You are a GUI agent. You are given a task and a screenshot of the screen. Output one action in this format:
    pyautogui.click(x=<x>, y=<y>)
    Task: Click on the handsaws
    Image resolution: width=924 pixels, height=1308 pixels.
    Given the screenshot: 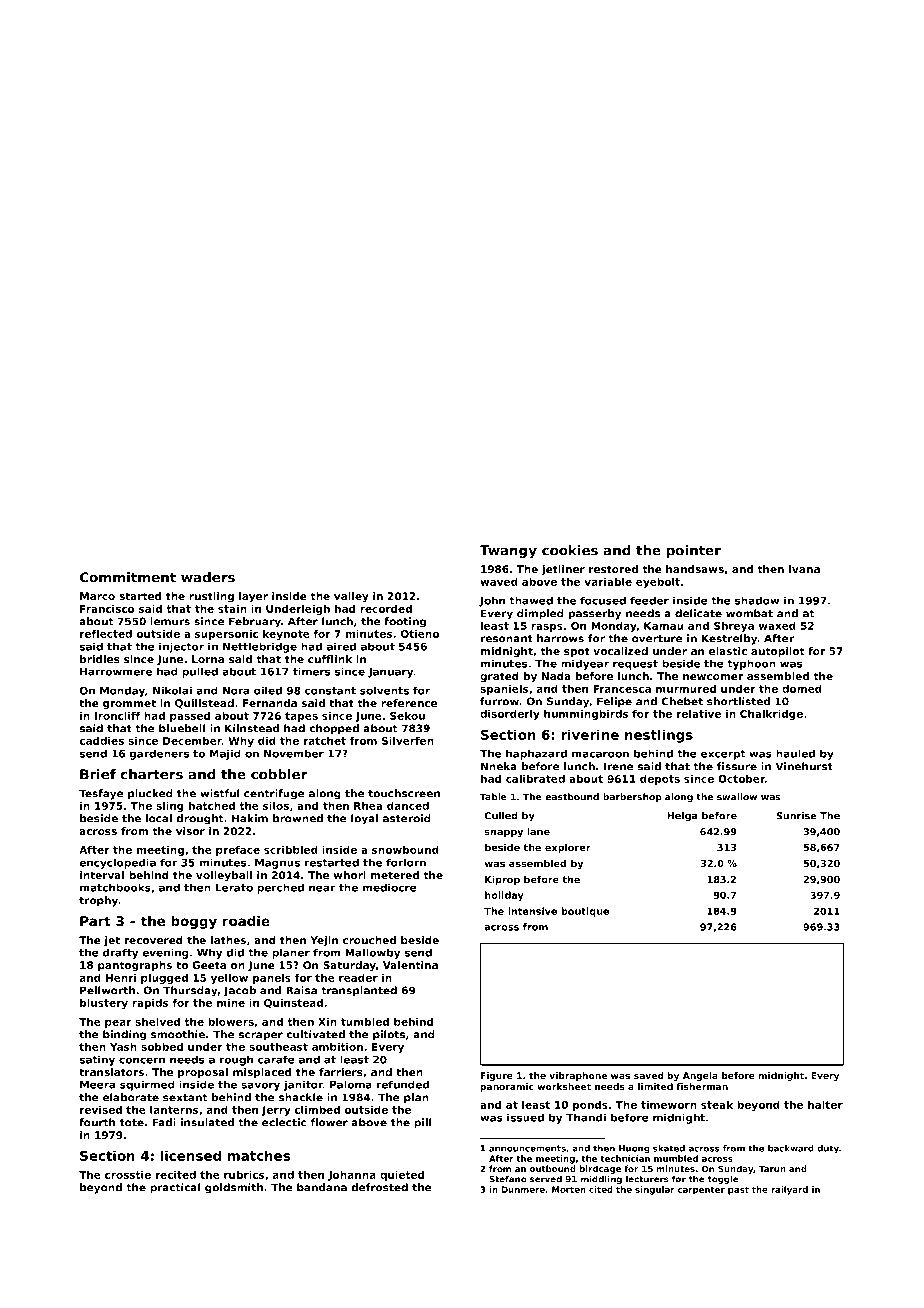 What is the action you would take?
    pyautogui.click(x=695, y=569)
